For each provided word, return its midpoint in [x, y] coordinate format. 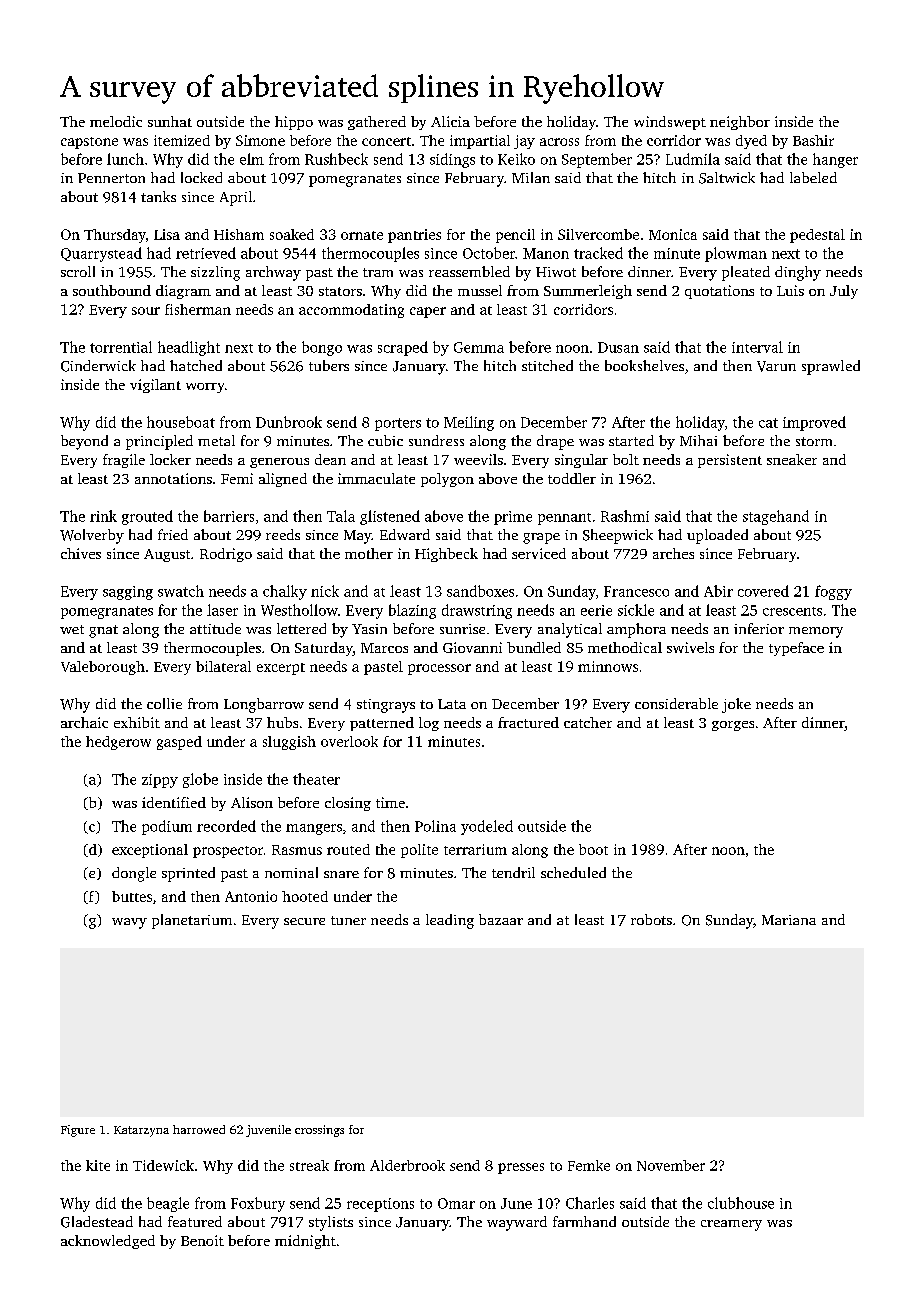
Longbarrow [264, 705]
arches [673, 553]
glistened [390, 517]
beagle [168, 1204]
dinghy [798, 273]
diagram [183, 292]
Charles [590, 1203]
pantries [414, 236]
